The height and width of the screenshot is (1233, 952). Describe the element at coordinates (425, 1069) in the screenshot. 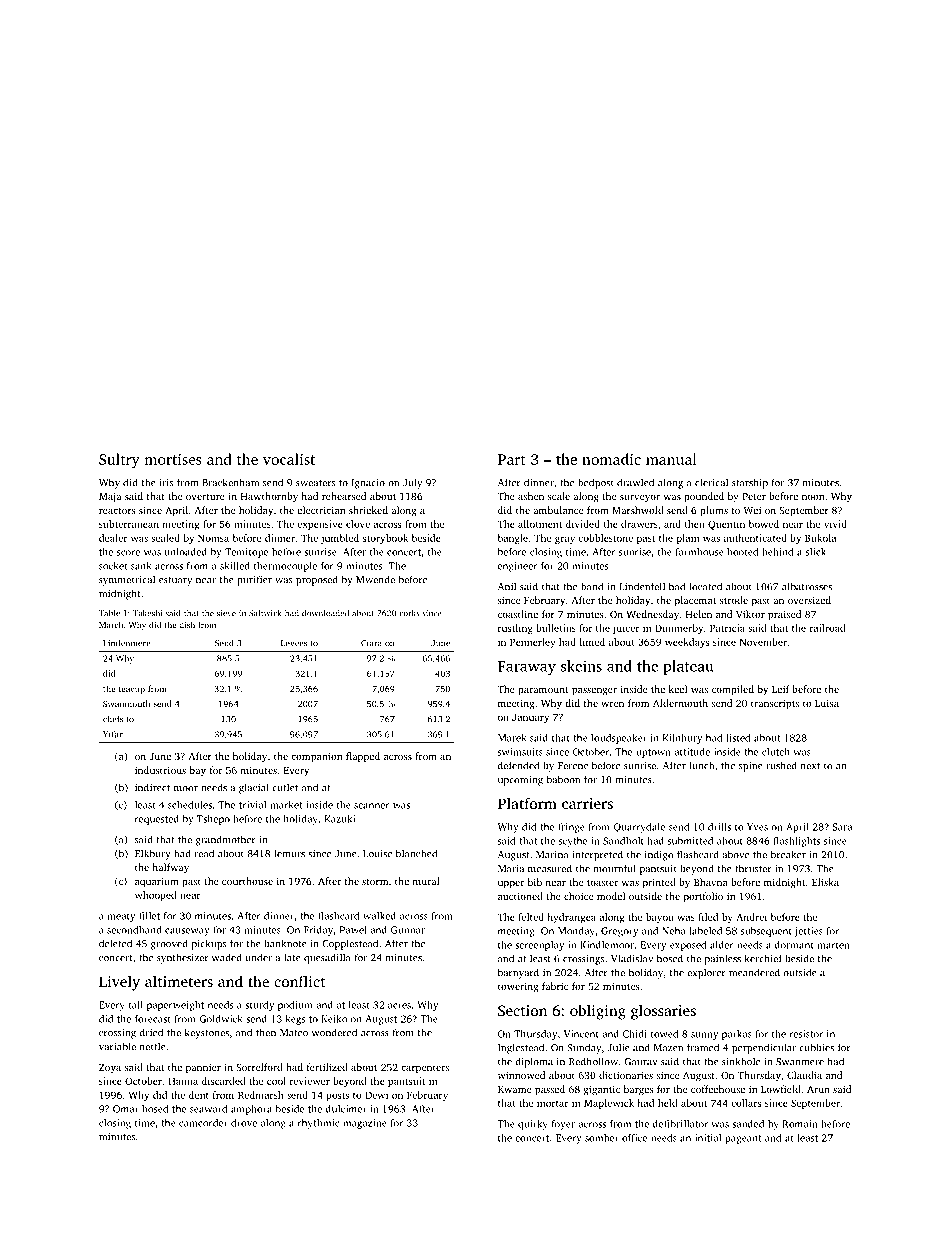

I see `carpenters` at that location.
